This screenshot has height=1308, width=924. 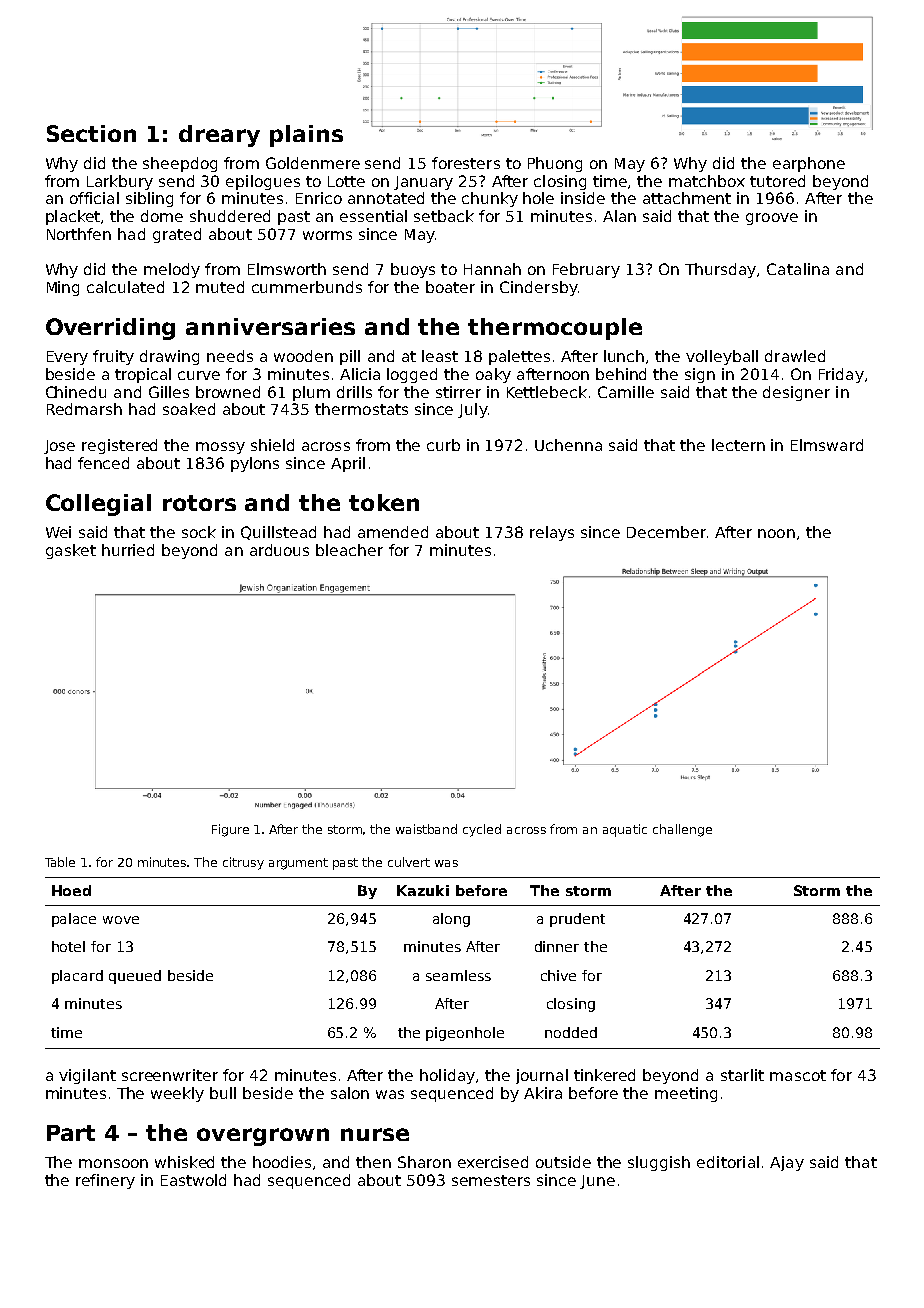 What do you see at coordinates (809, 164) in the screenshot?
I see `earphone` at bounding box center [809, 164].
